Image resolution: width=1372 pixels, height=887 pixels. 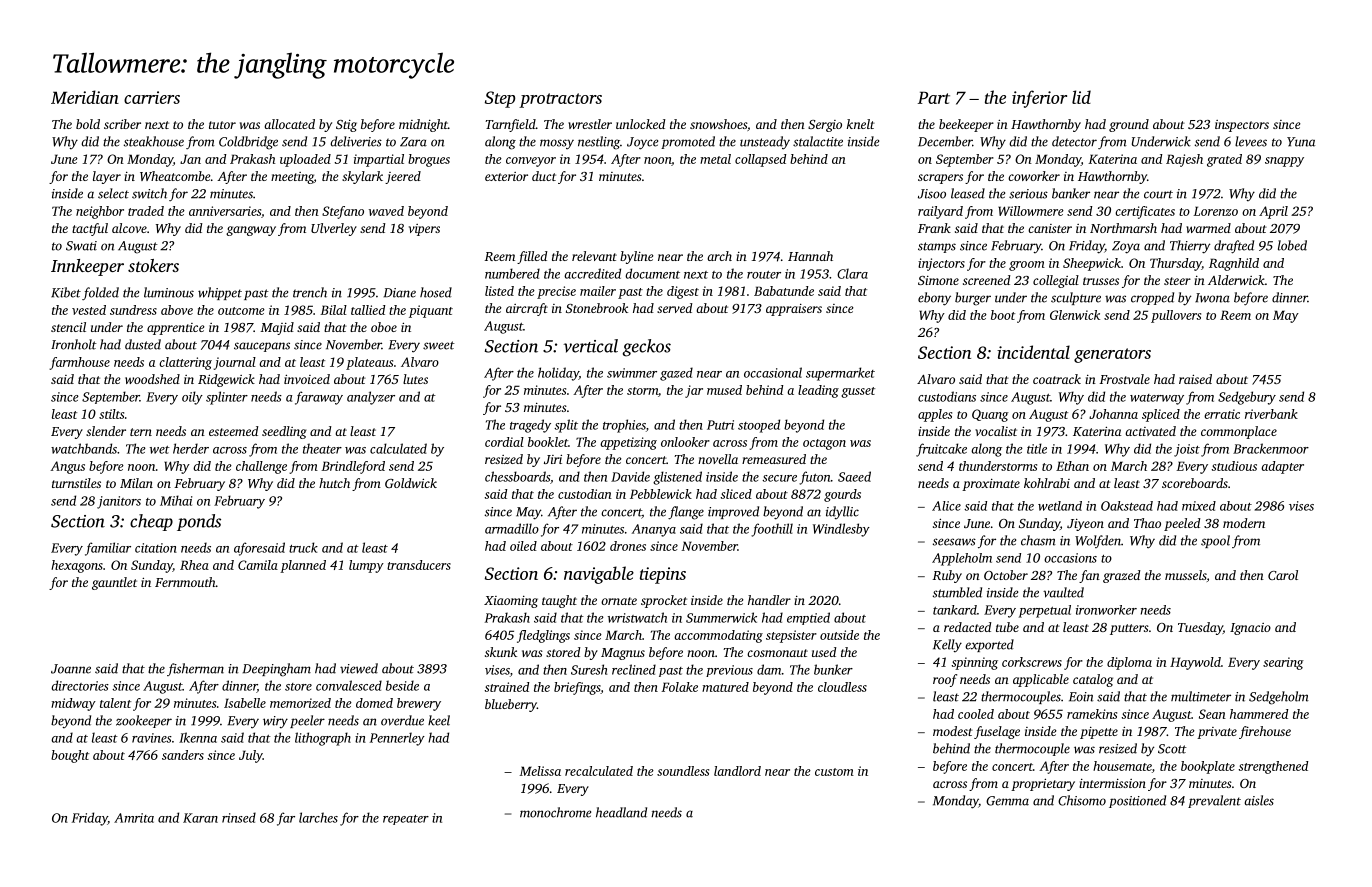 I want to click on stamps, so click(x=937, y=247).
